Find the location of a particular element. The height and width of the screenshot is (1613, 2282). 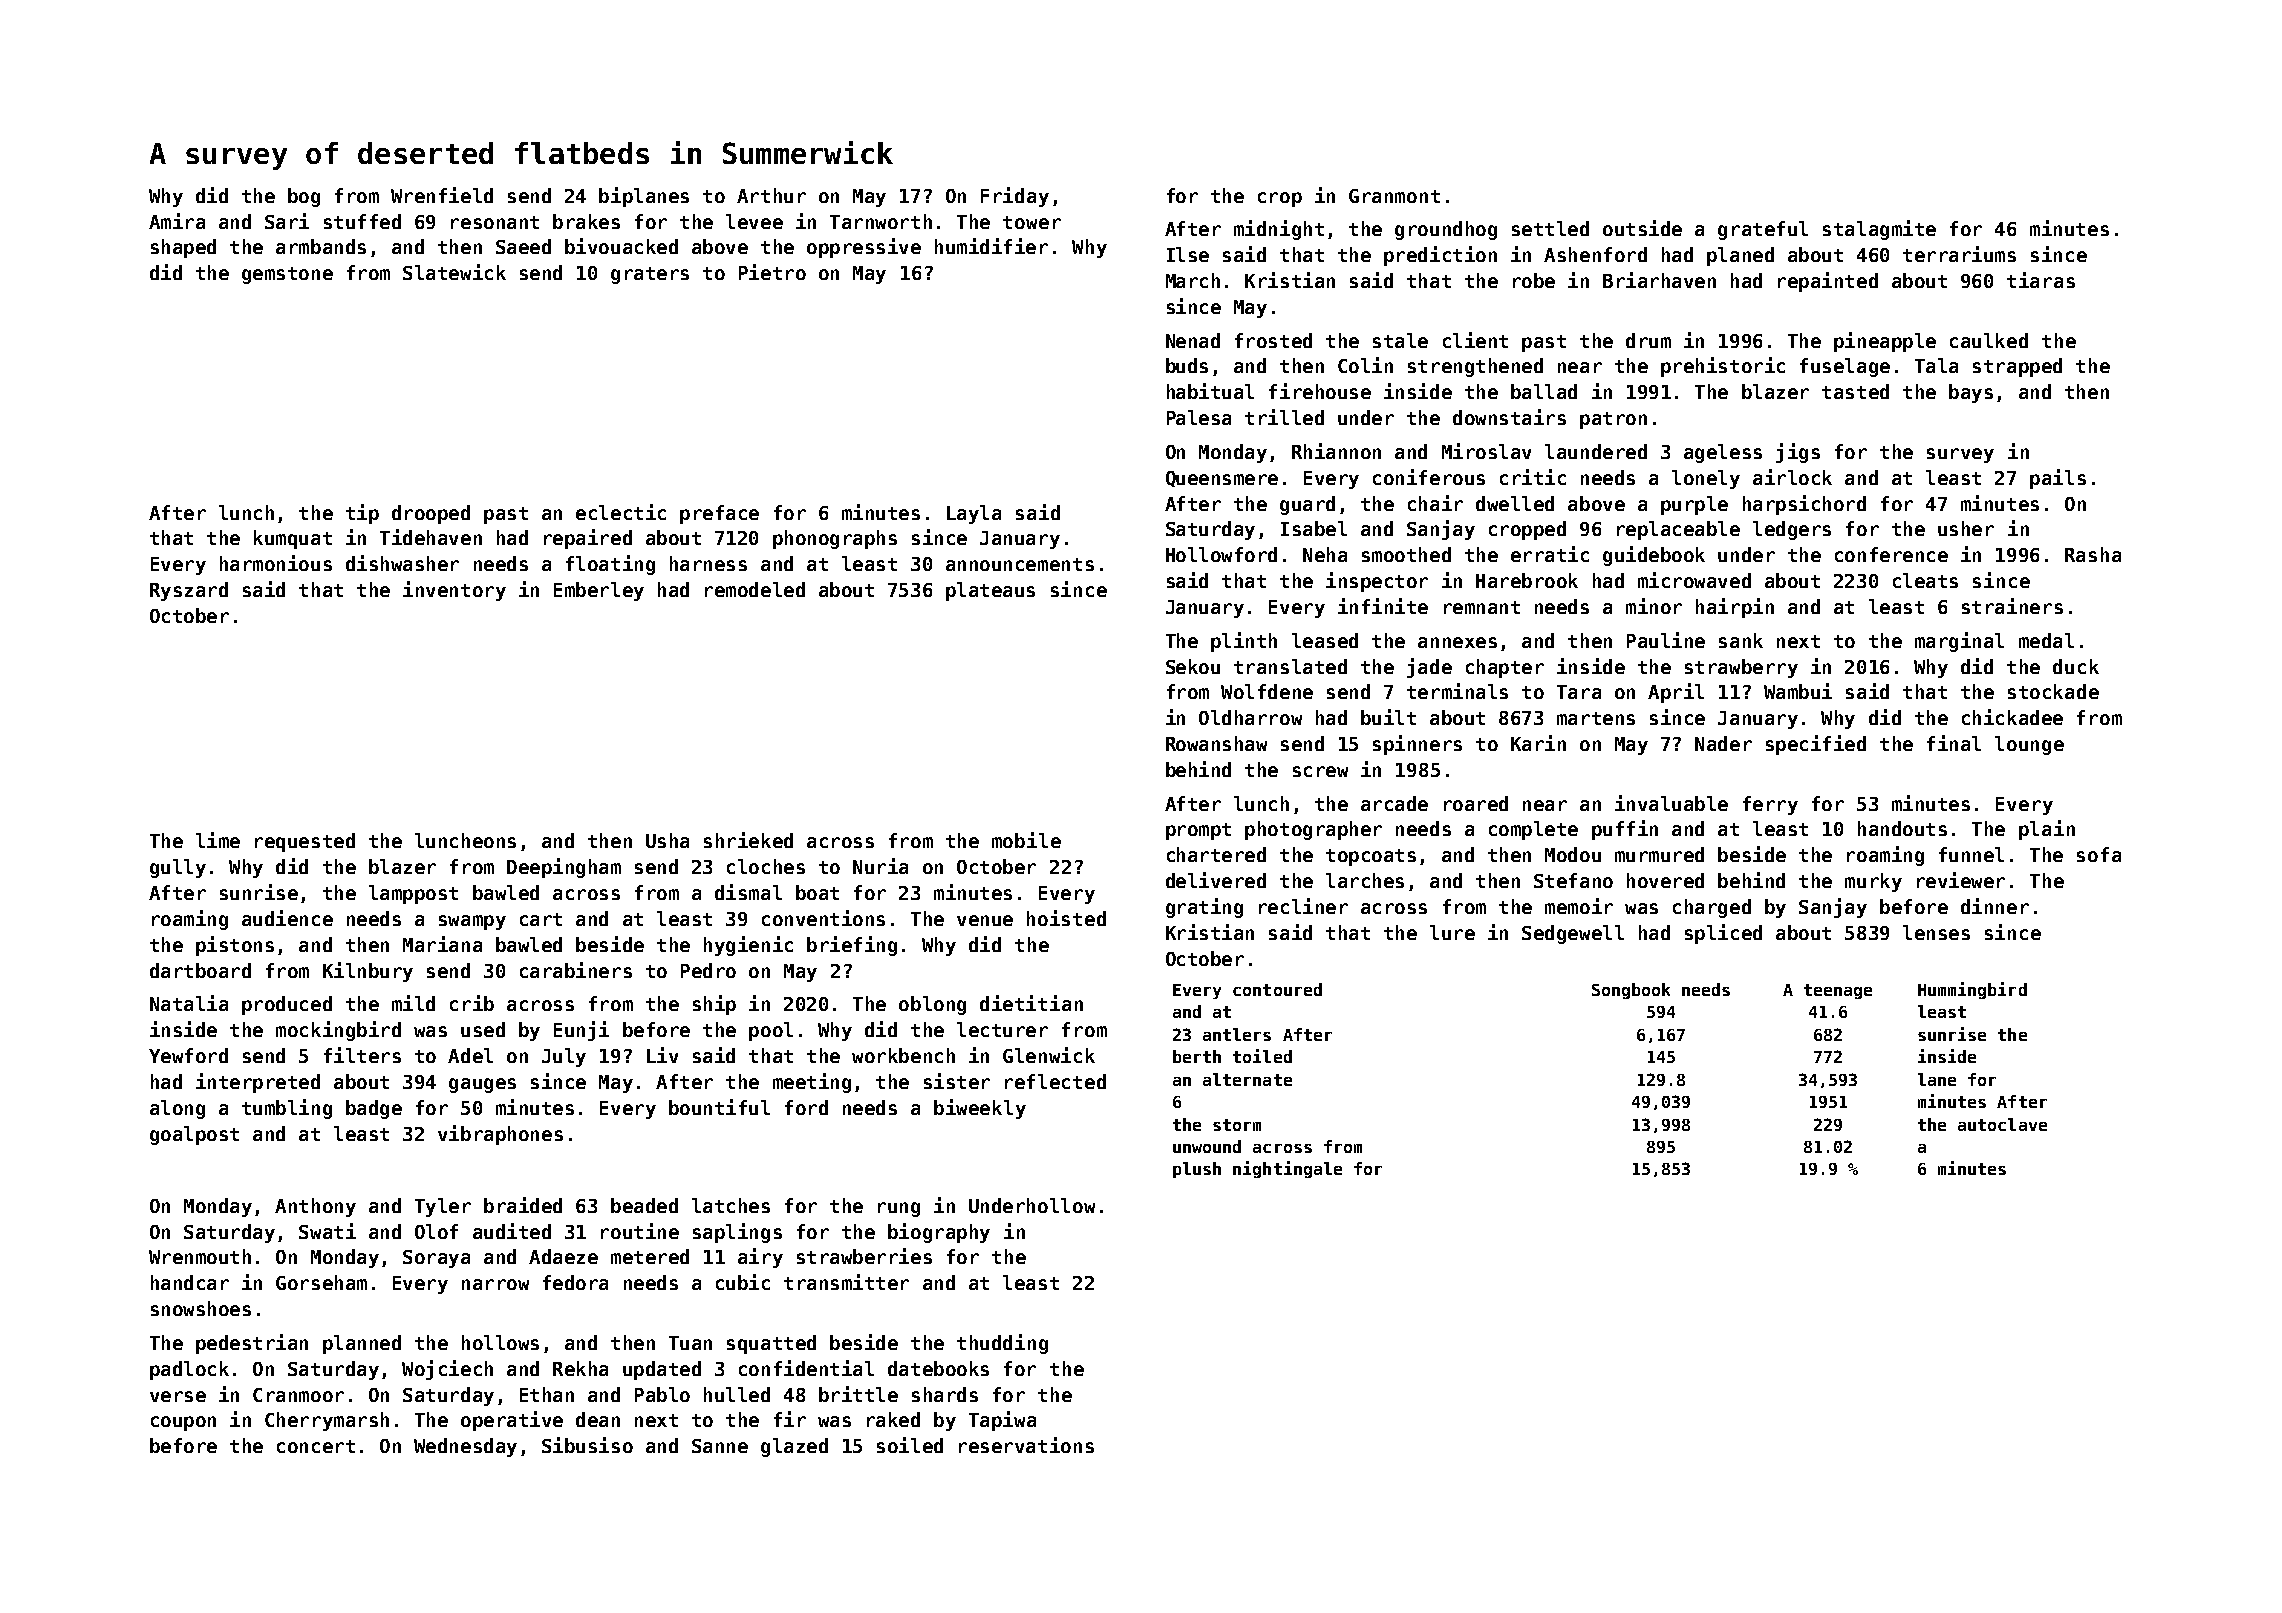

lime is located at coordinates (218, 840).
